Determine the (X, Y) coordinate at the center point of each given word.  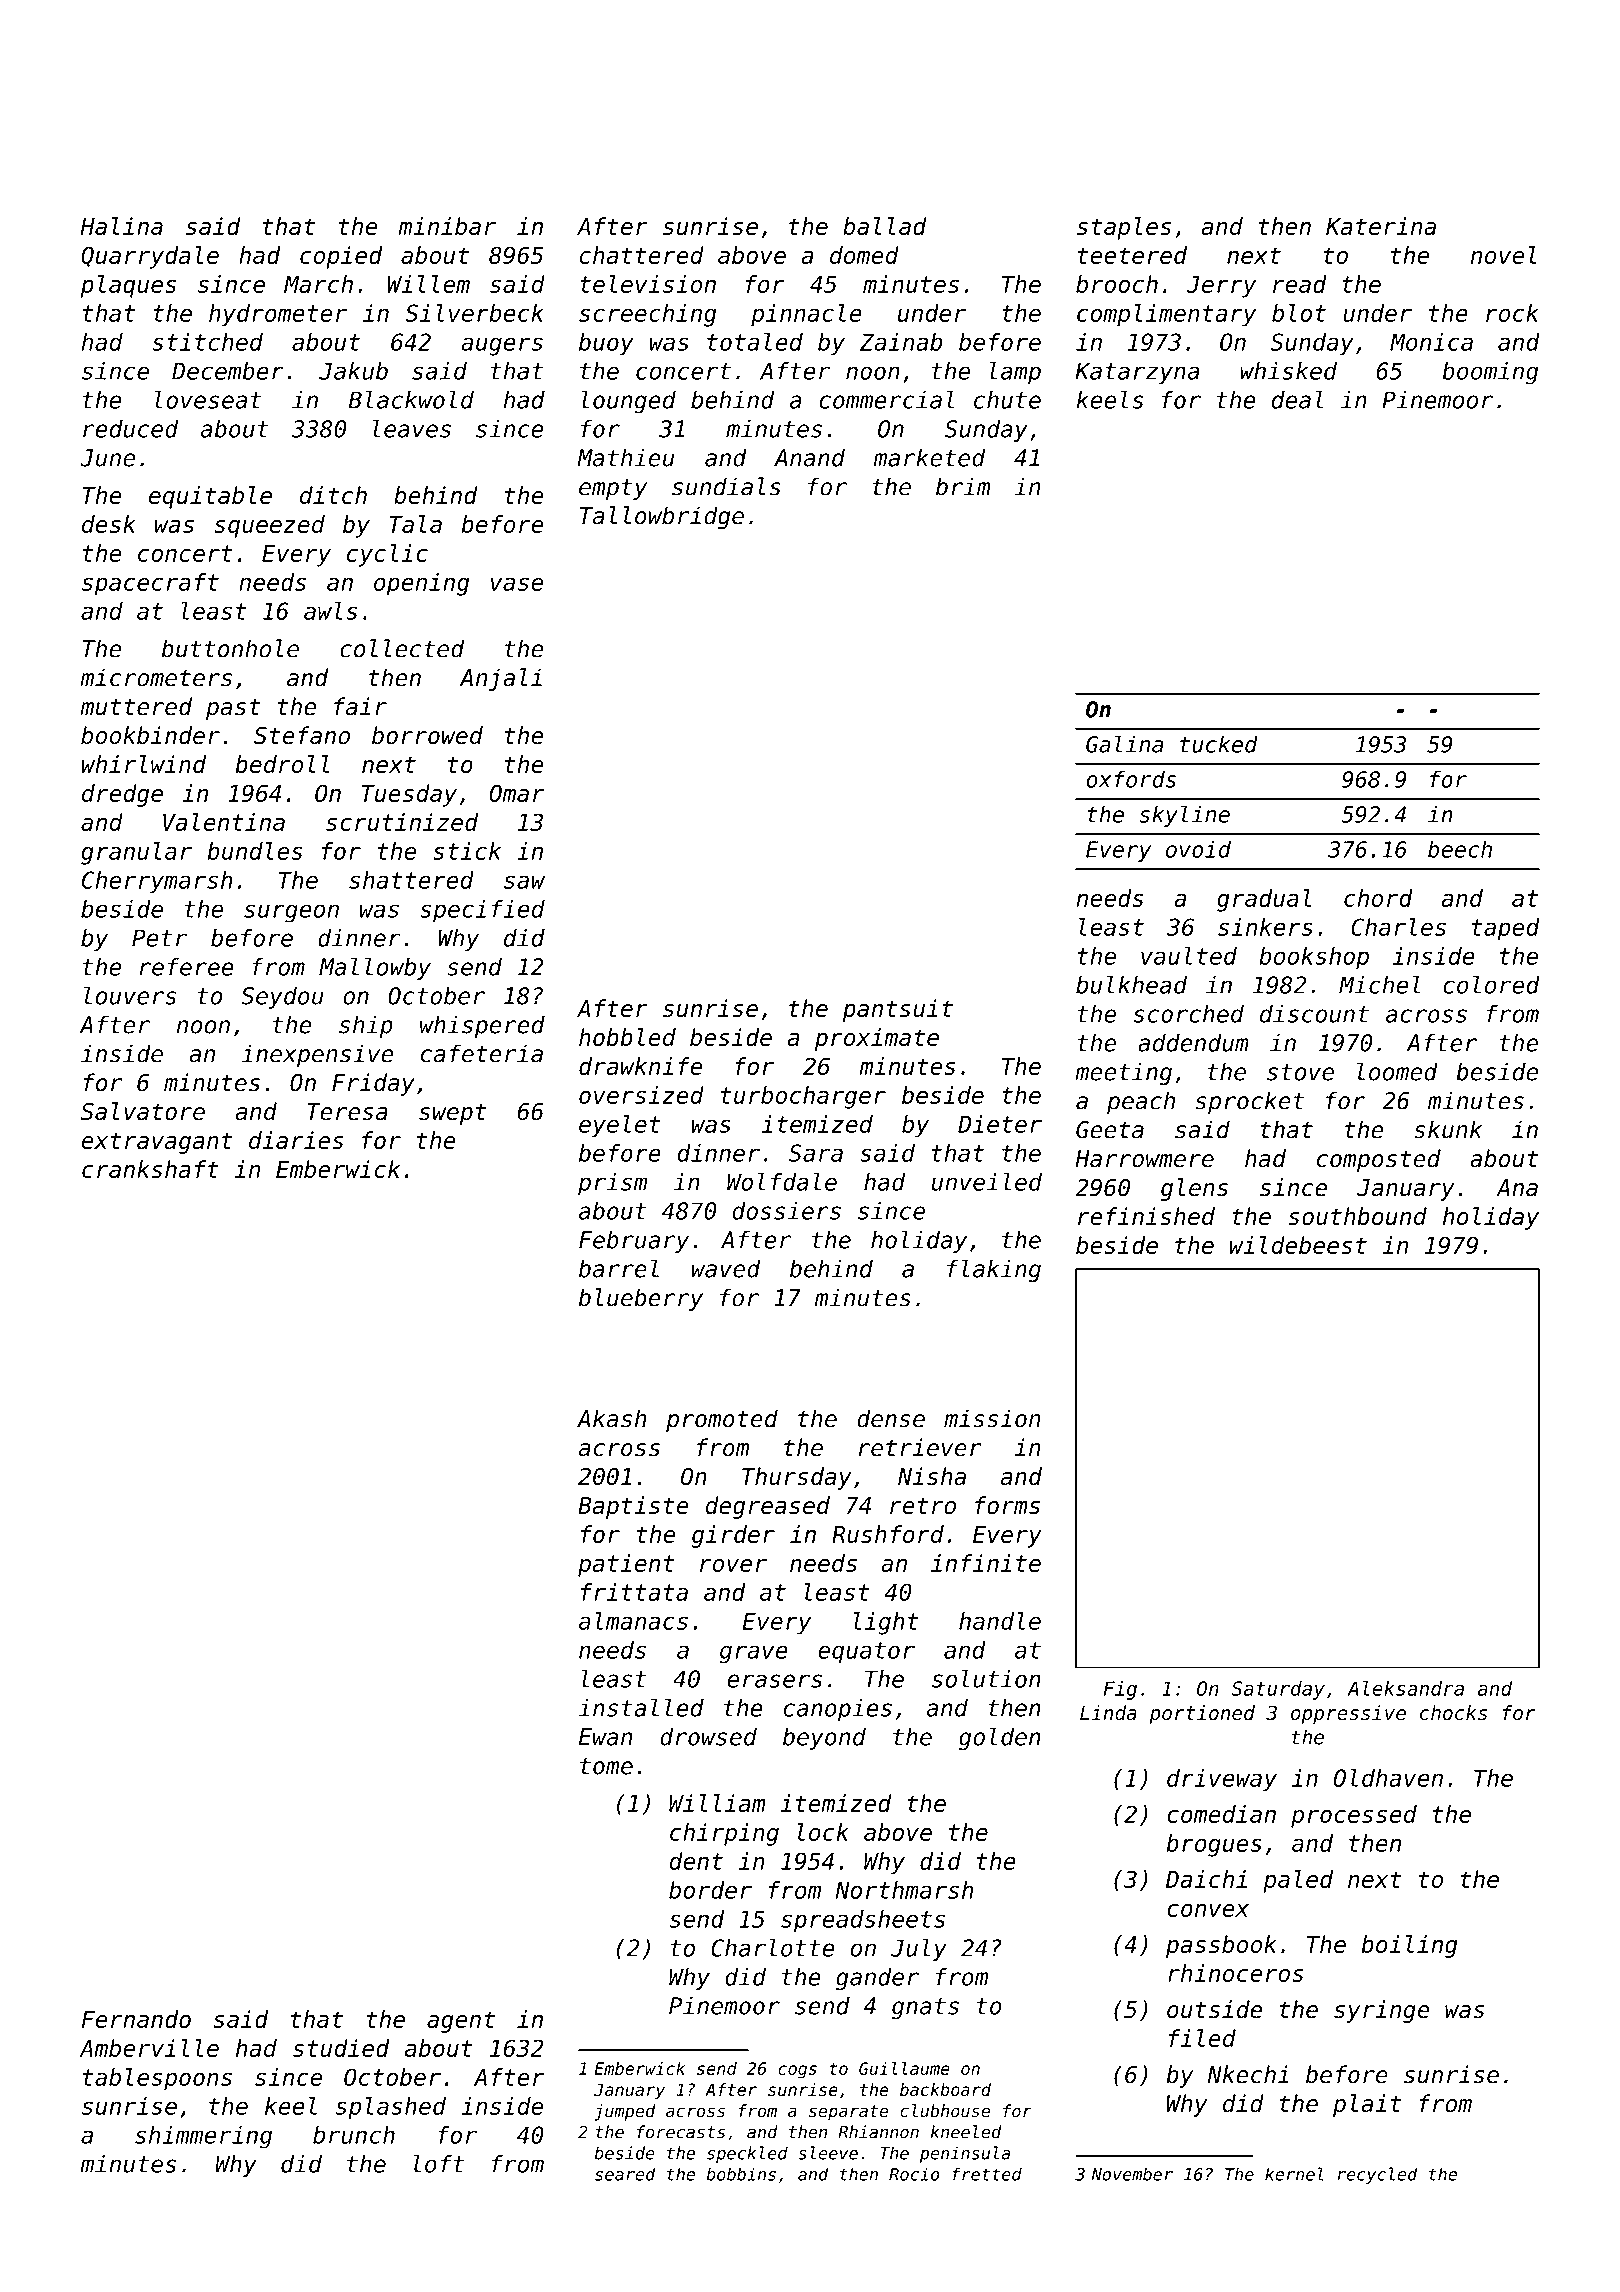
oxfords (1131, 779)
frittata (634, 1592)
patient (626, 1565)
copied (341, 257)
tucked (1219, 744)
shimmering (203, 2137)
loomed (1397, 1071)
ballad (885, 226)
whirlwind (143, 764)
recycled (1377, 2175)
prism (612, 1184)
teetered (1132, 255)
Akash (611, 1418)
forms (1007, 1505)
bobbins (741, 2174)
